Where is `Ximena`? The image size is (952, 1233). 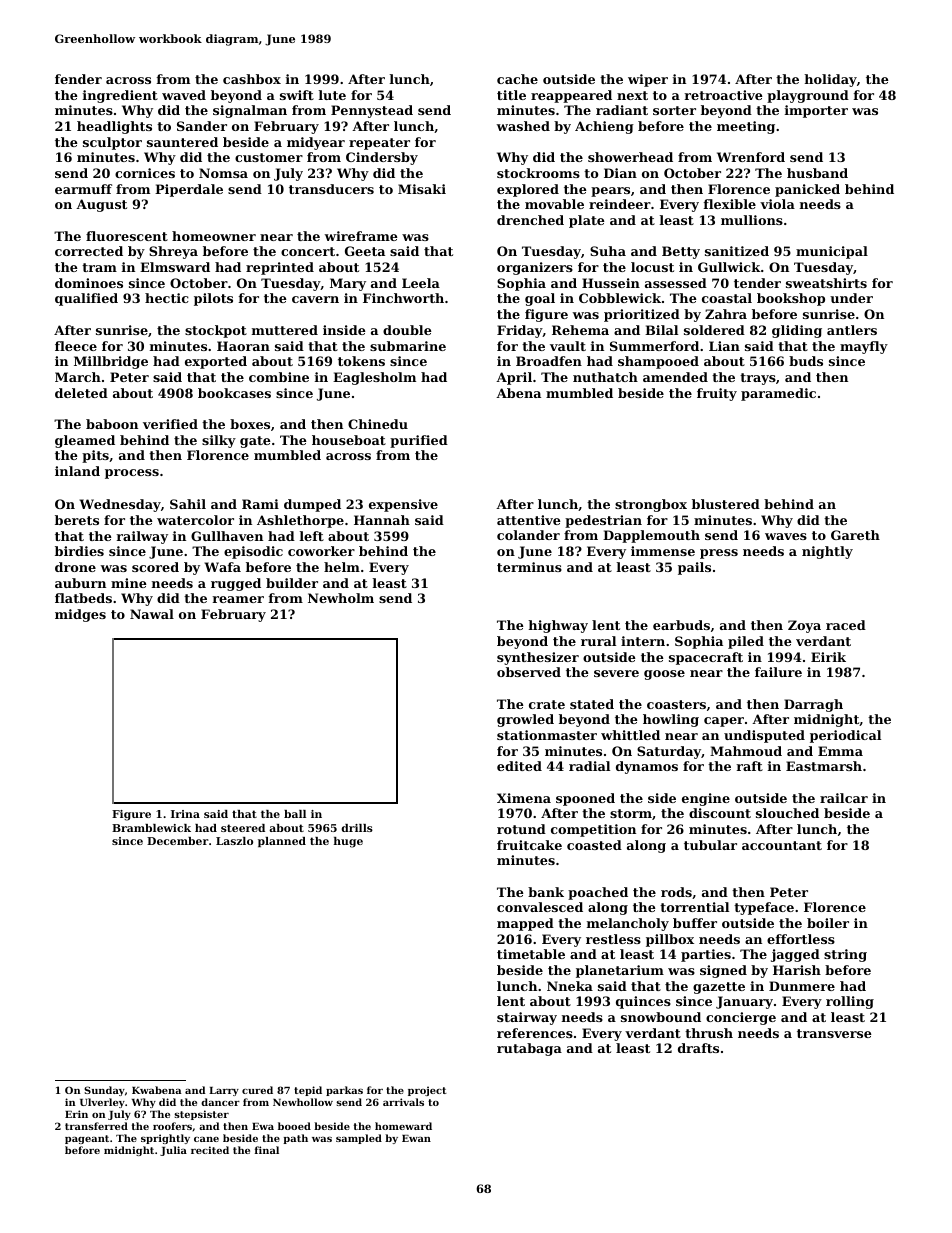
Ximena is located at coordinates (524, 798).
